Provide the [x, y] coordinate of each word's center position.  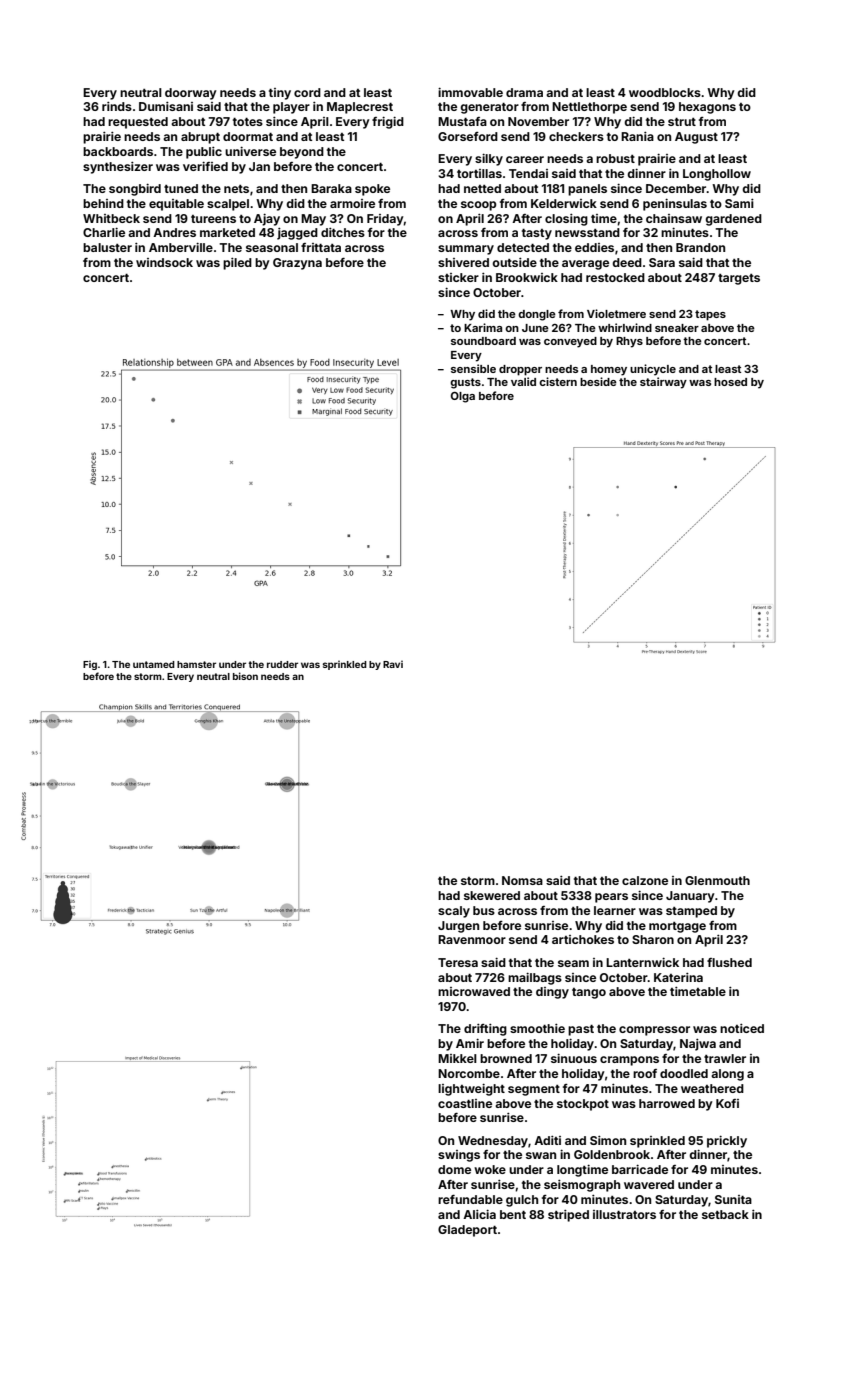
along [727, 1075]
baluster [107, 247]
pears [611, 898]
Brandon [700, 247]
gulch [522, 1201]
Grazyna [297, 264]
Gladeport [467, 1231]
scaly [454, 912]
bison [245, 676]
